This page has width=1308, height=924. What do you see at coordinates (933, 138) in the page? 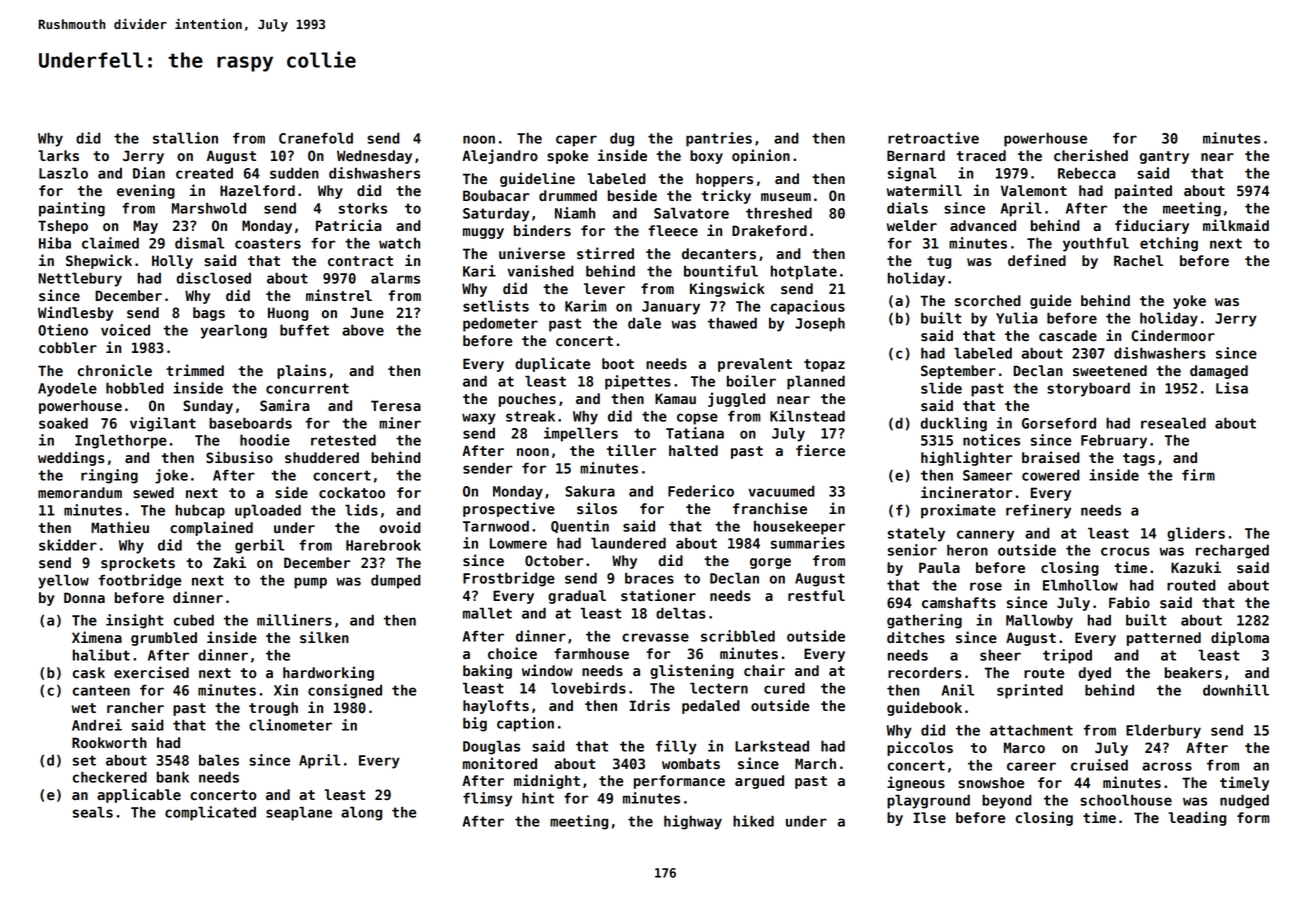
I see `retroactive` at bounding box center [933, 138].
